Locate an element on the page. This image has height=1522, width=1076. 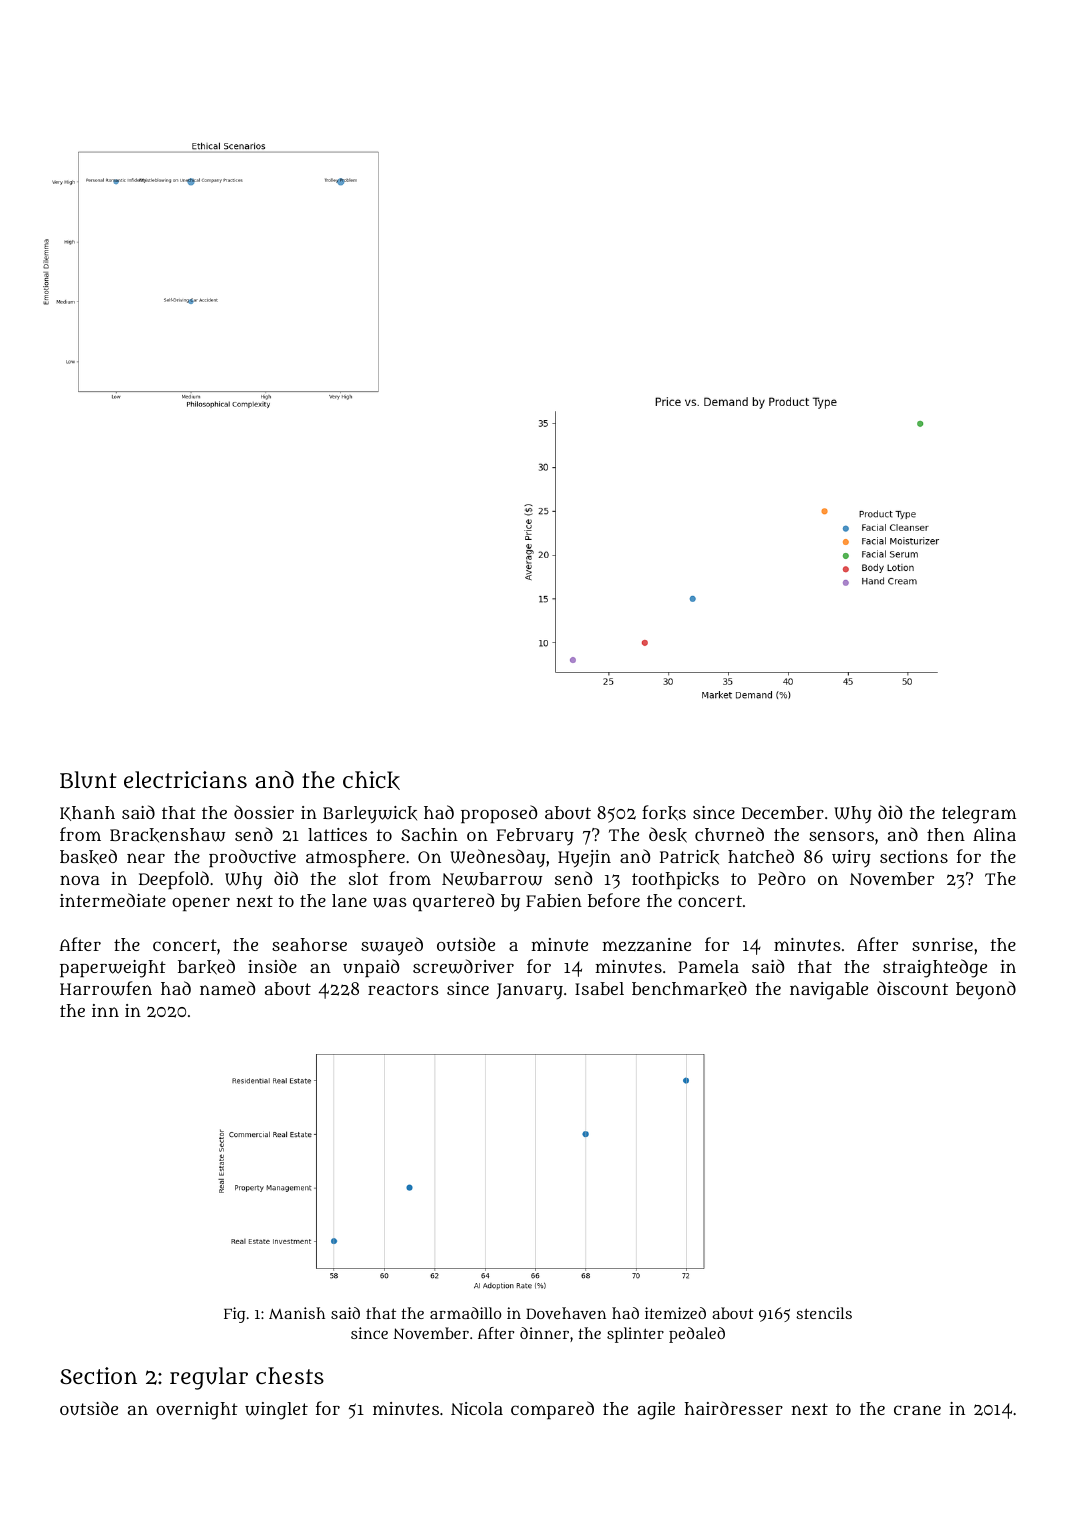
mezzanine is located at coordinates (646, 944).
